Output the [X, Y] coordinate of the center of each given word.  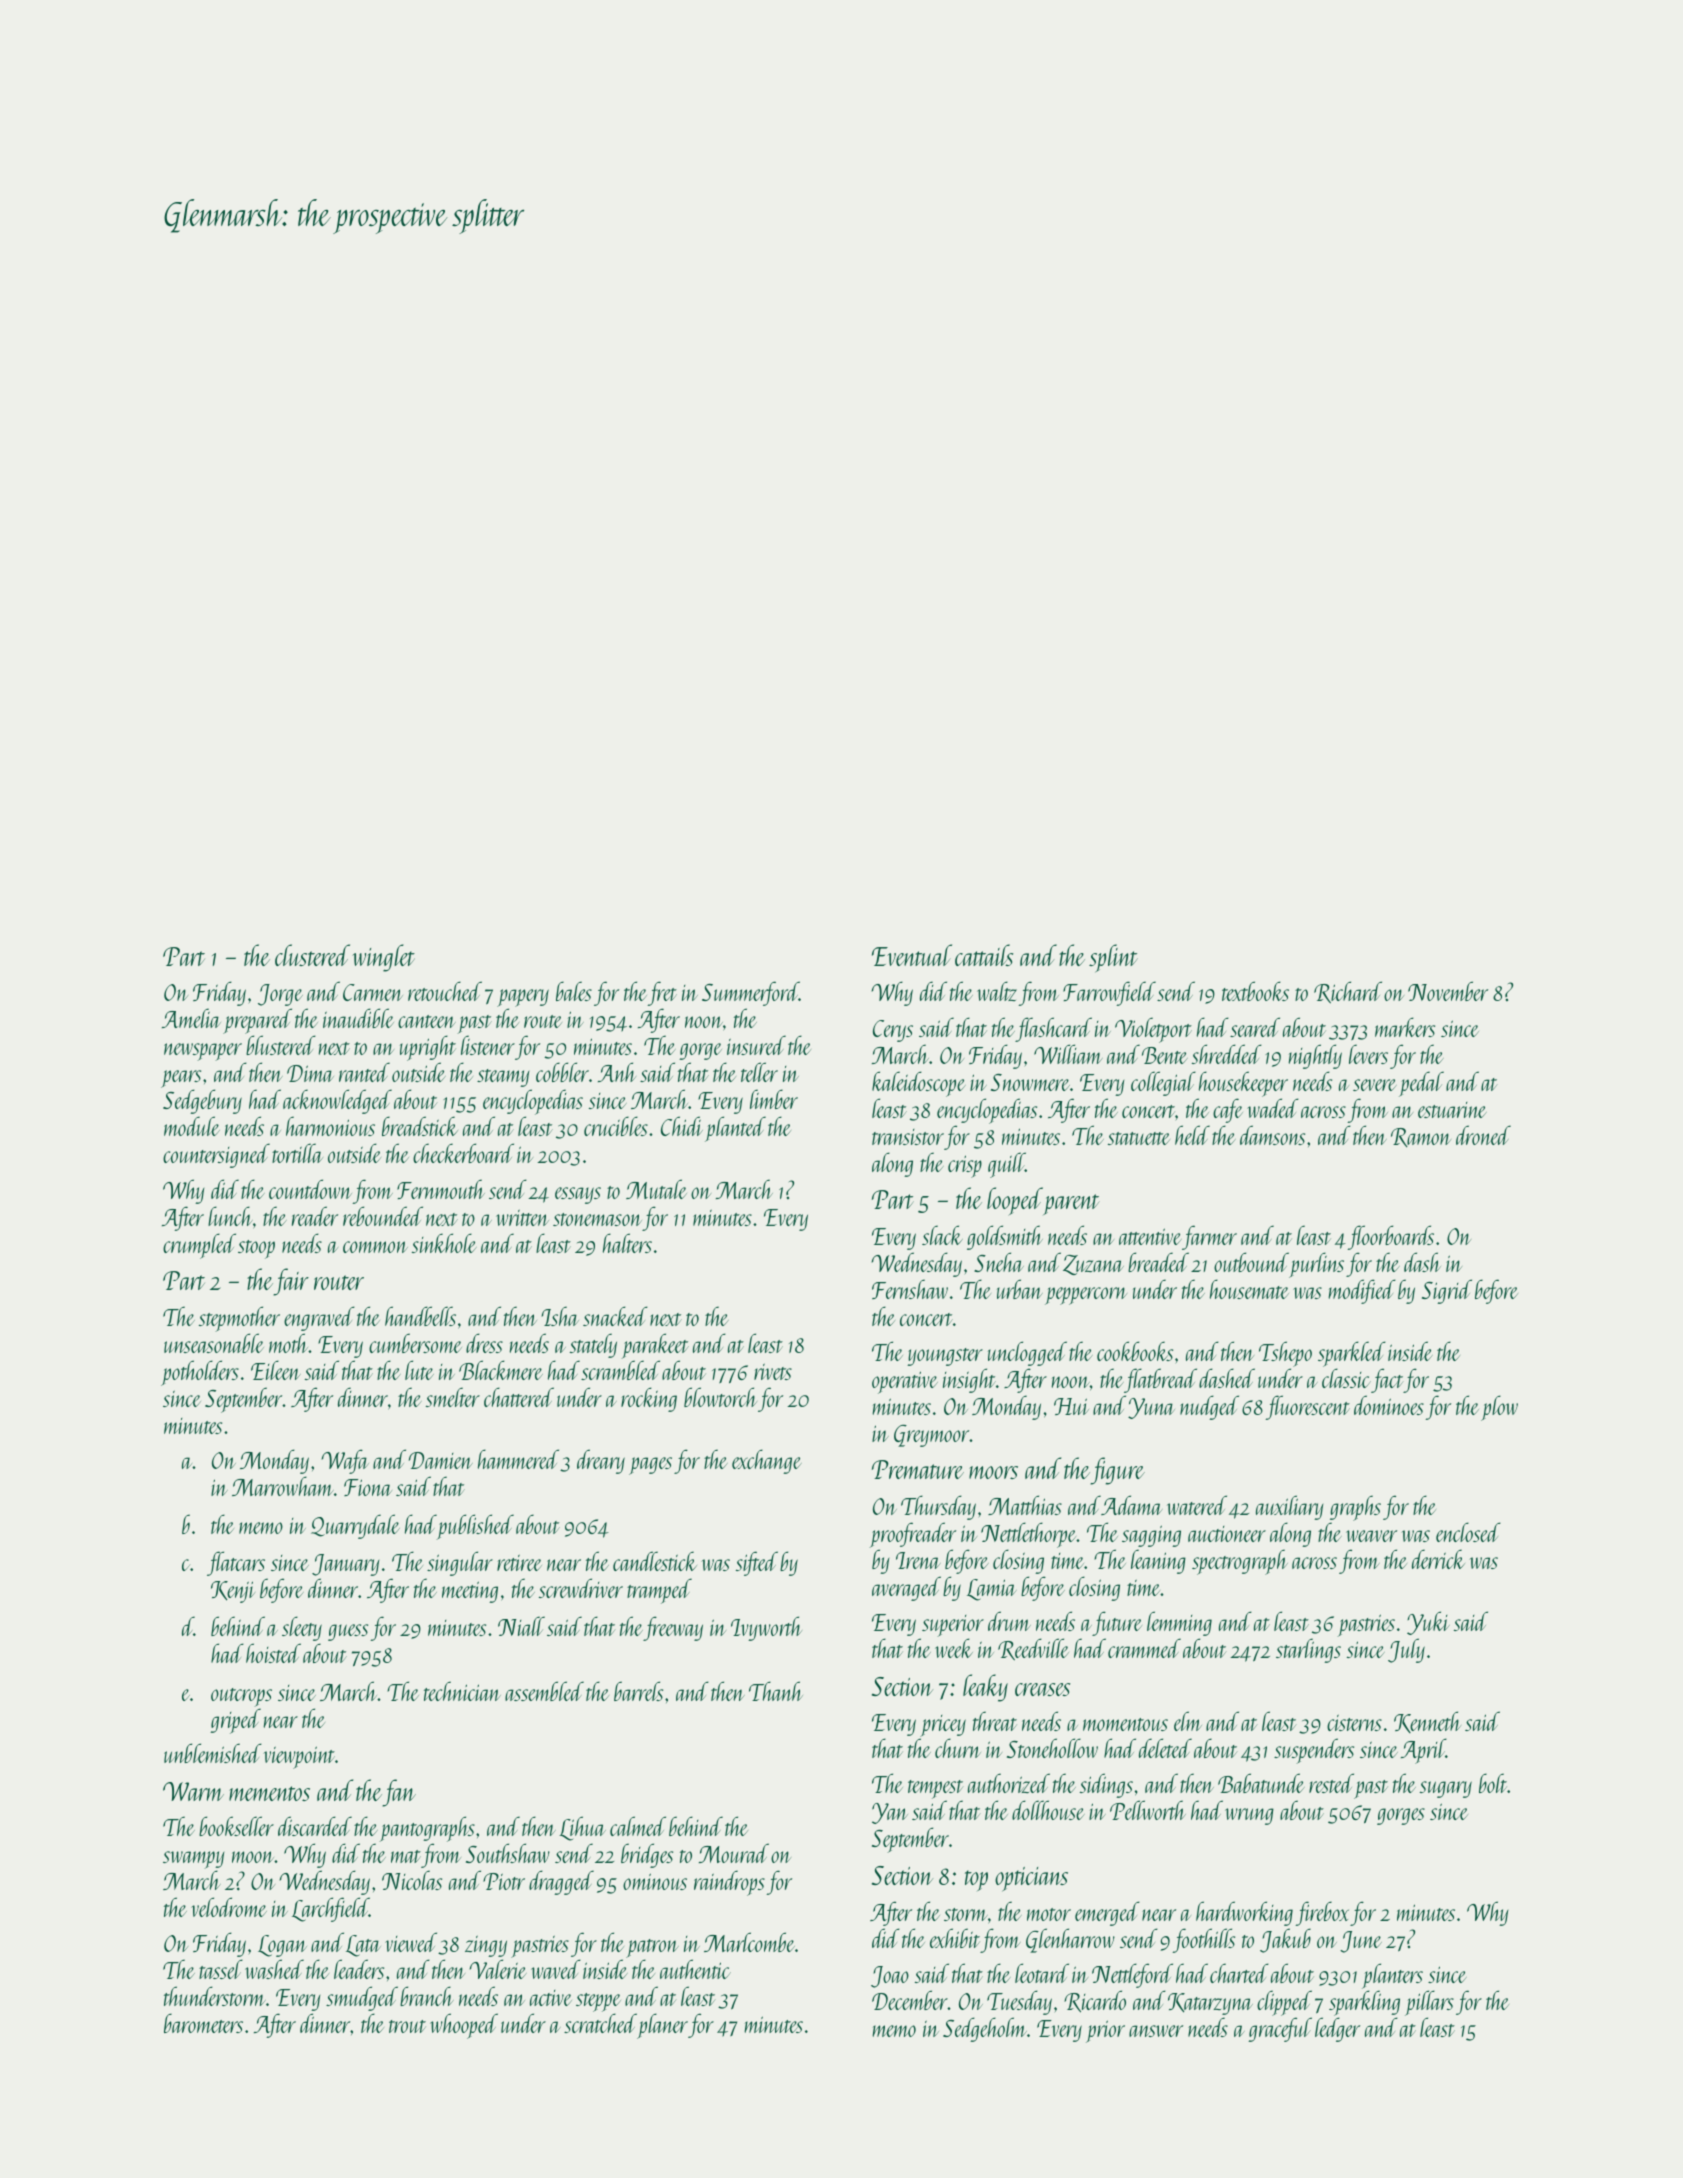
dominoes [1389, 1405]
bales [574, 991]
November [1448, 991]
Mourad [734, 1853]
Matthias [1025, 1505]
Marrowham [283, 1486]
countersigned [216, 1155]
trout [407, 2026]
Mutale [656, 1189]
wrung [1249, 1816]
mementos [269, 1793]
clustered [312, 955]
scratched [600, 2023]
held [1192, 1135]
